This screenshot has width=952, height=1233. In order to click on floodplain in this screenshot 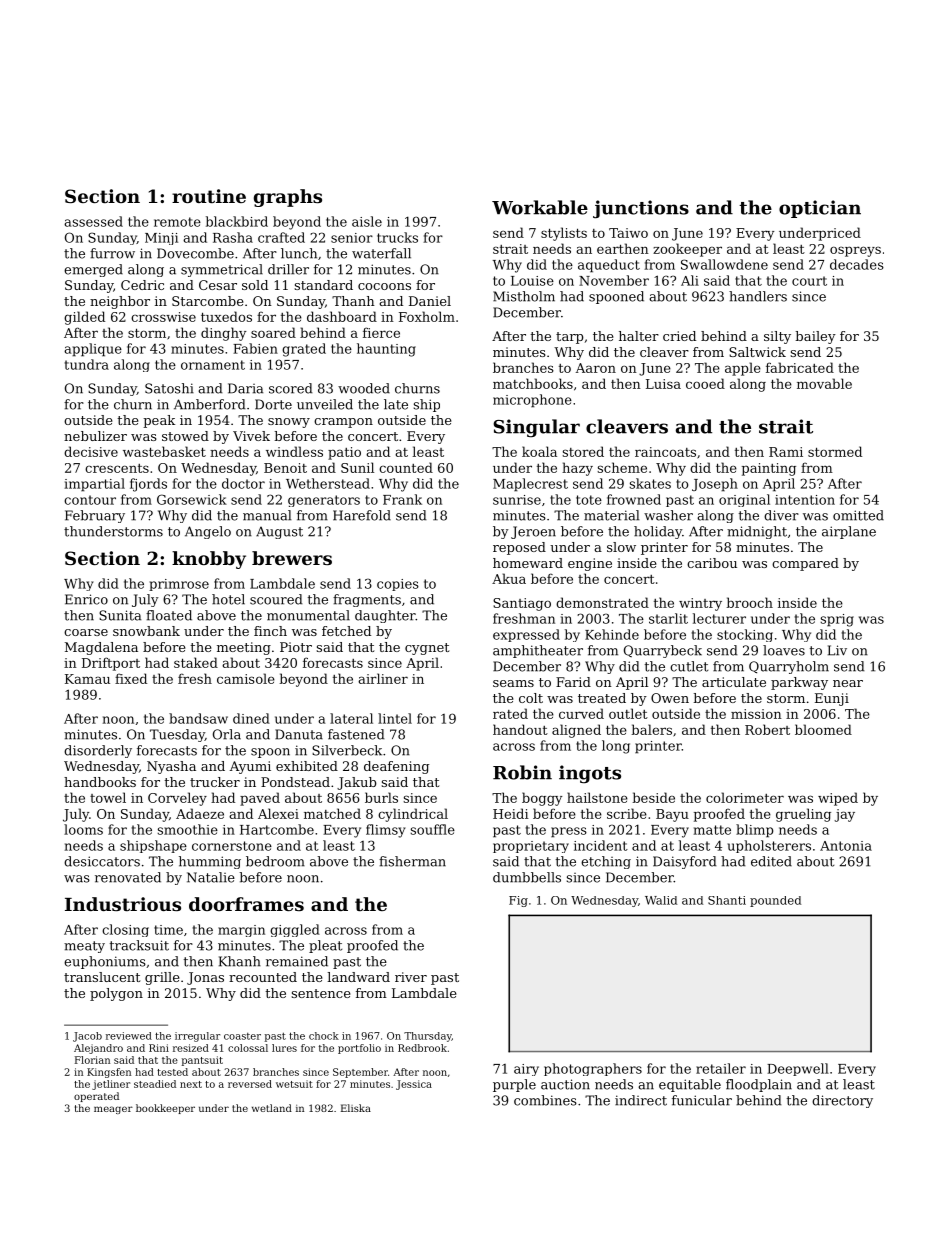, I will do `click(759, 1085)`.
